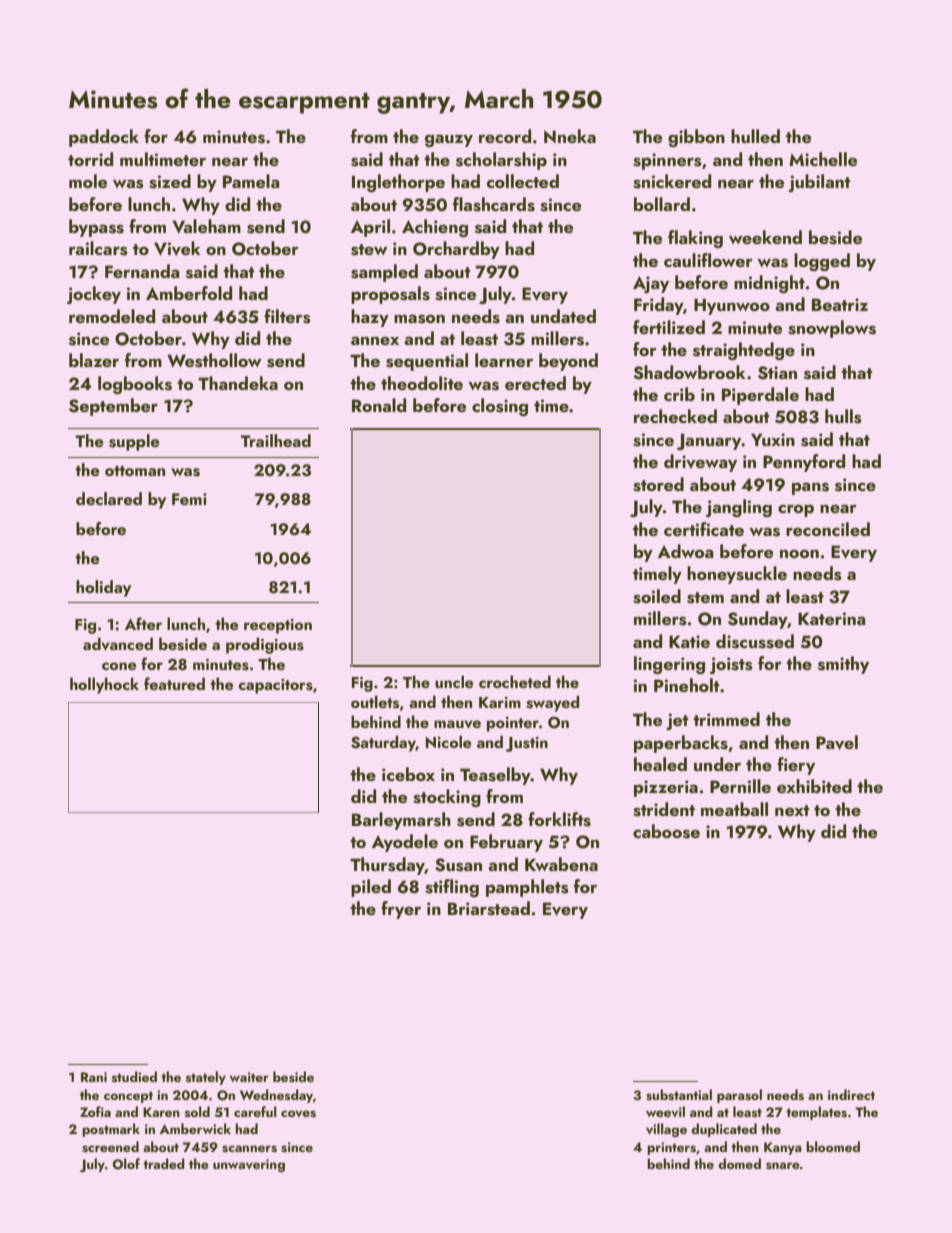 The height and width of the screenshot is (1233, 952). Describe the element at coordinates (126, 1164) in the screenshot. I see `Olof` at that location.
